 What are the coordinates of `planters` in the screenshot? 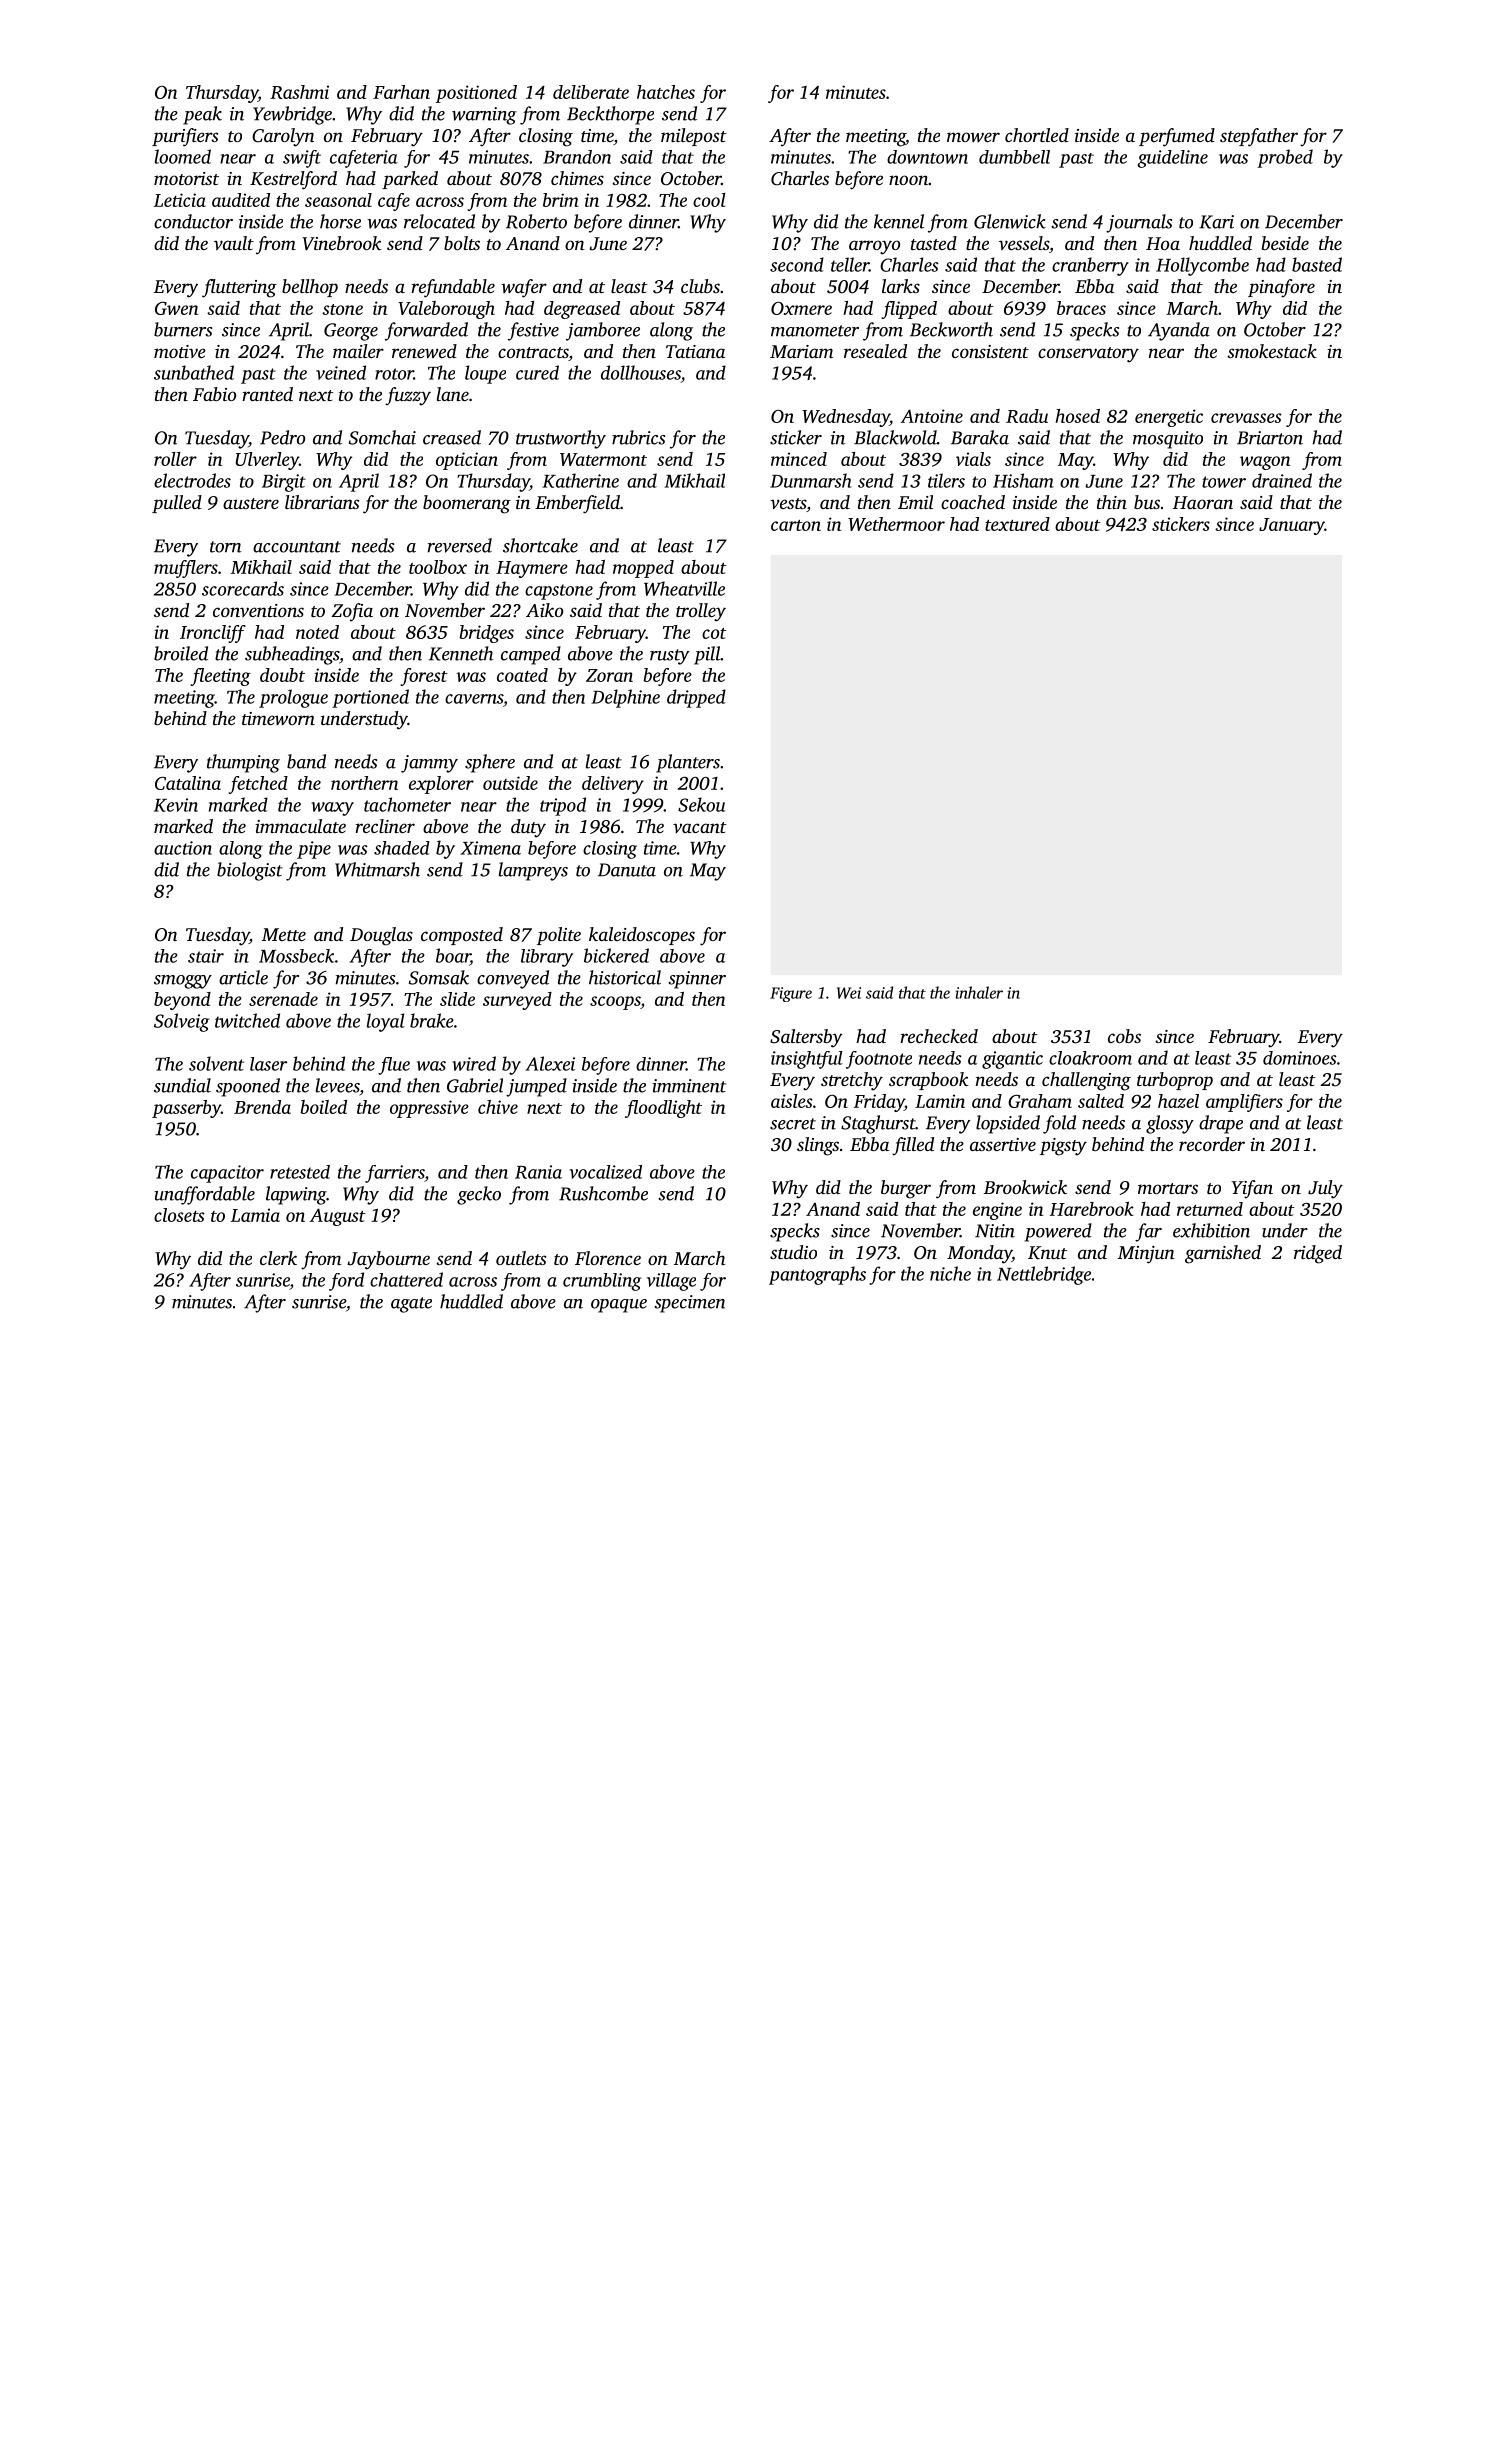 It's located at (688, 763).
